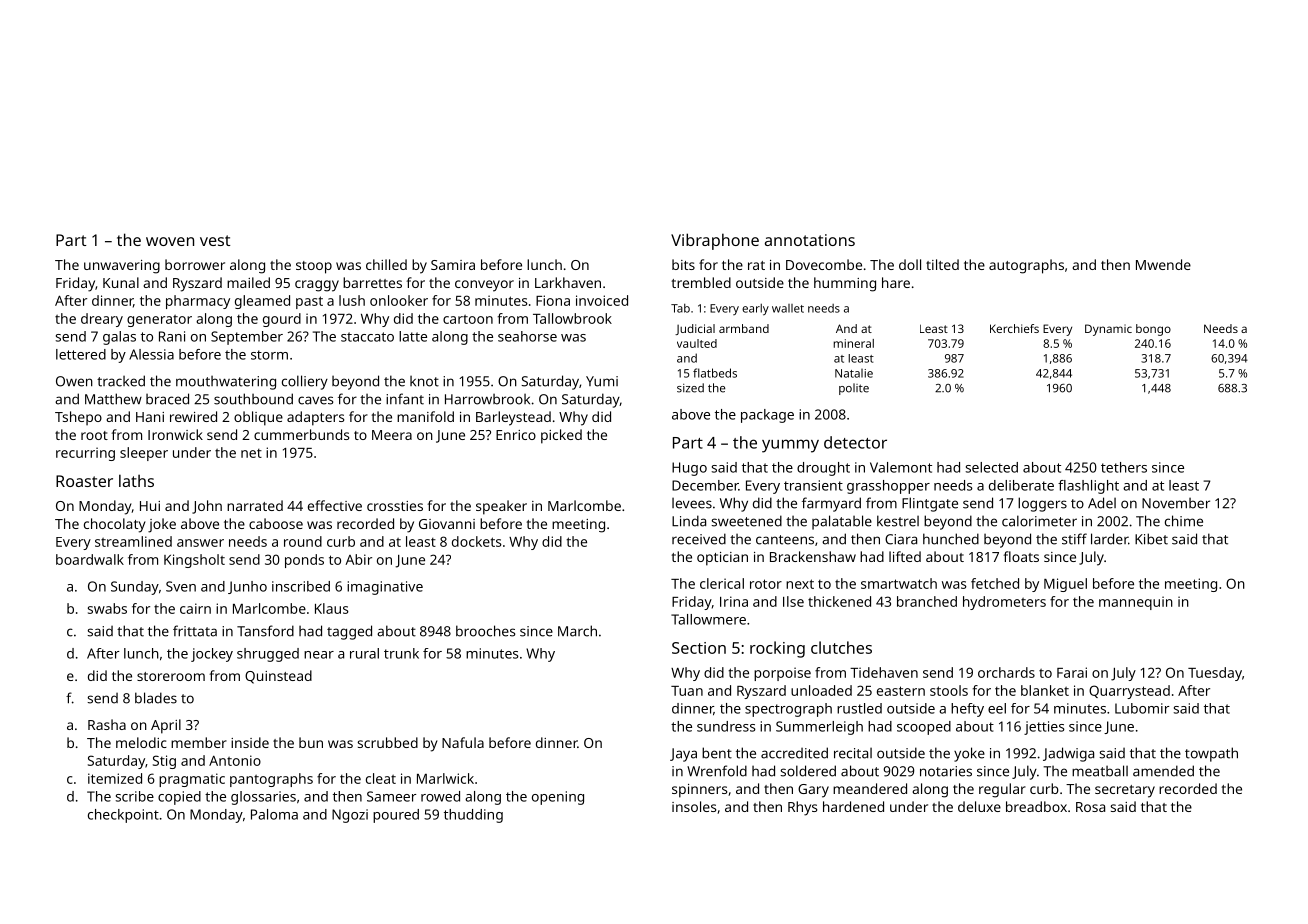  I want to click on Samira, so click(453, 265).
